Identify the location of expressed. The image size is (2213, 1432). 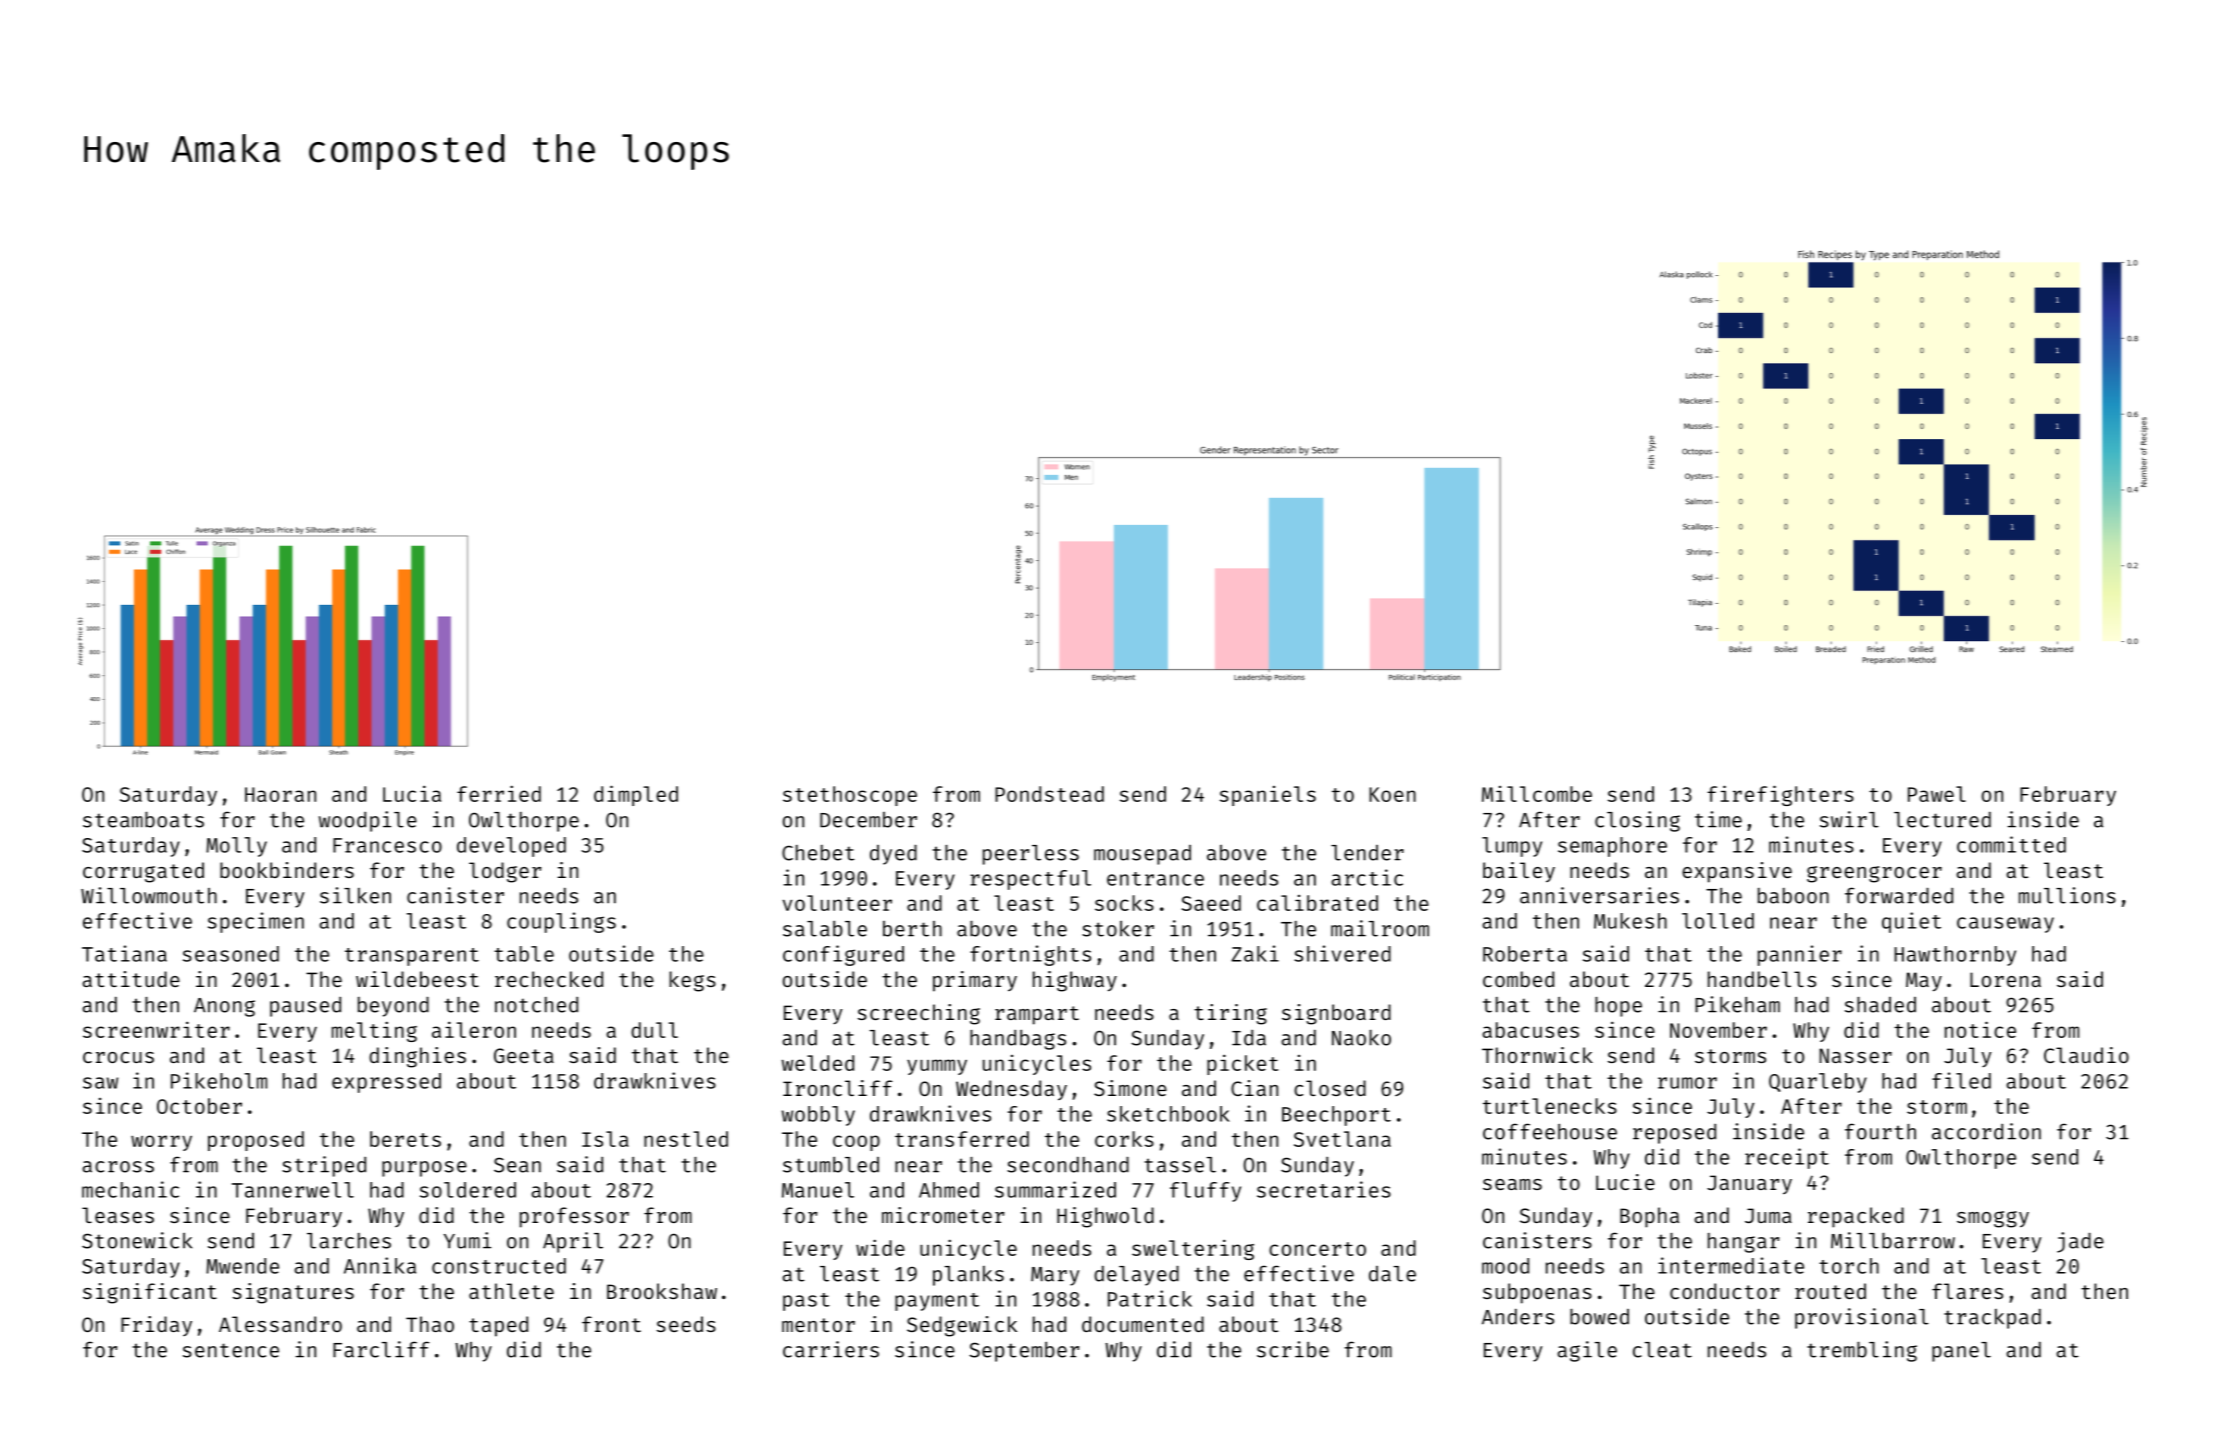
(386, 1083).
